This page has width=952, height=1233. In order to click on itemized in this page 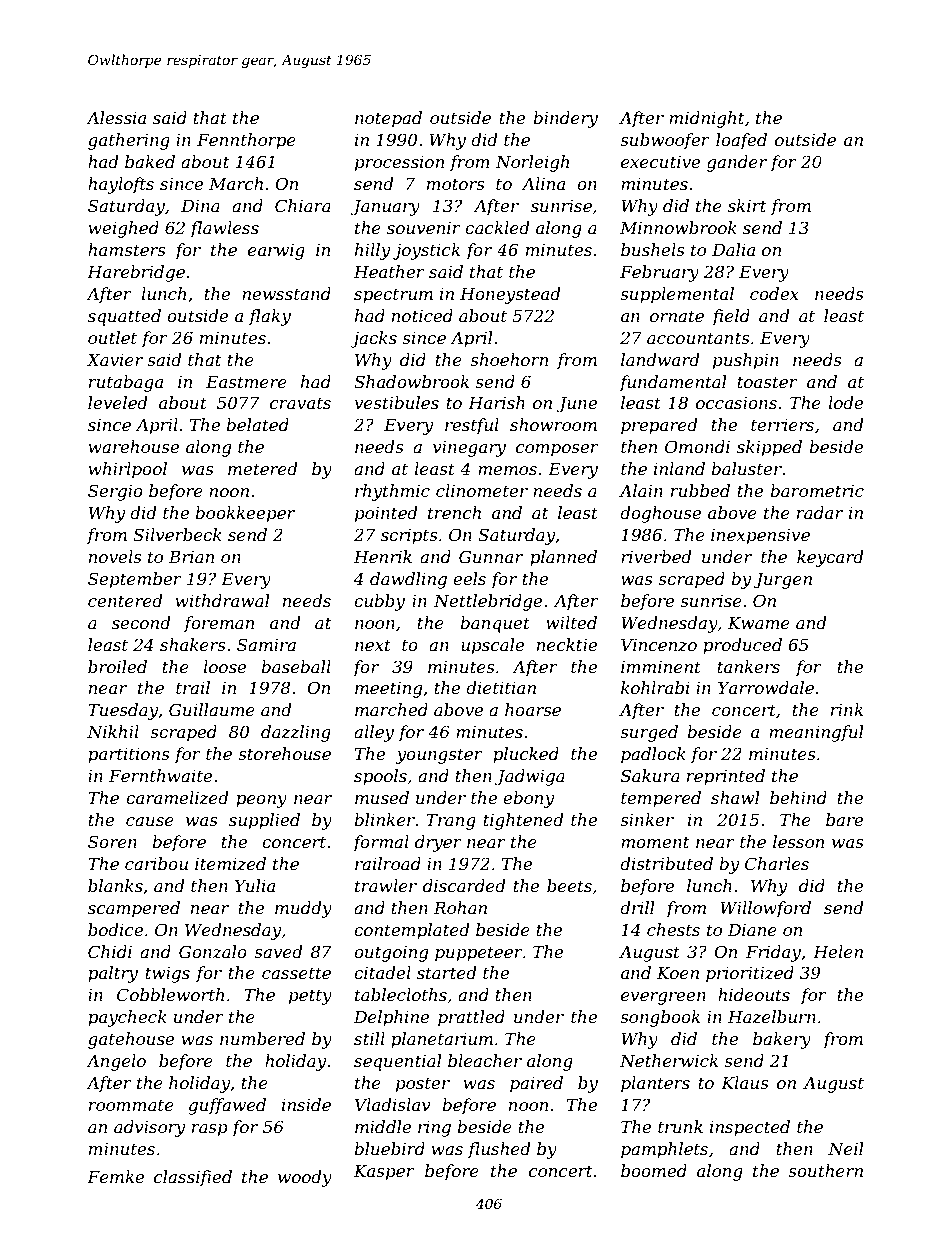, I will do `click(230, 864)`.
